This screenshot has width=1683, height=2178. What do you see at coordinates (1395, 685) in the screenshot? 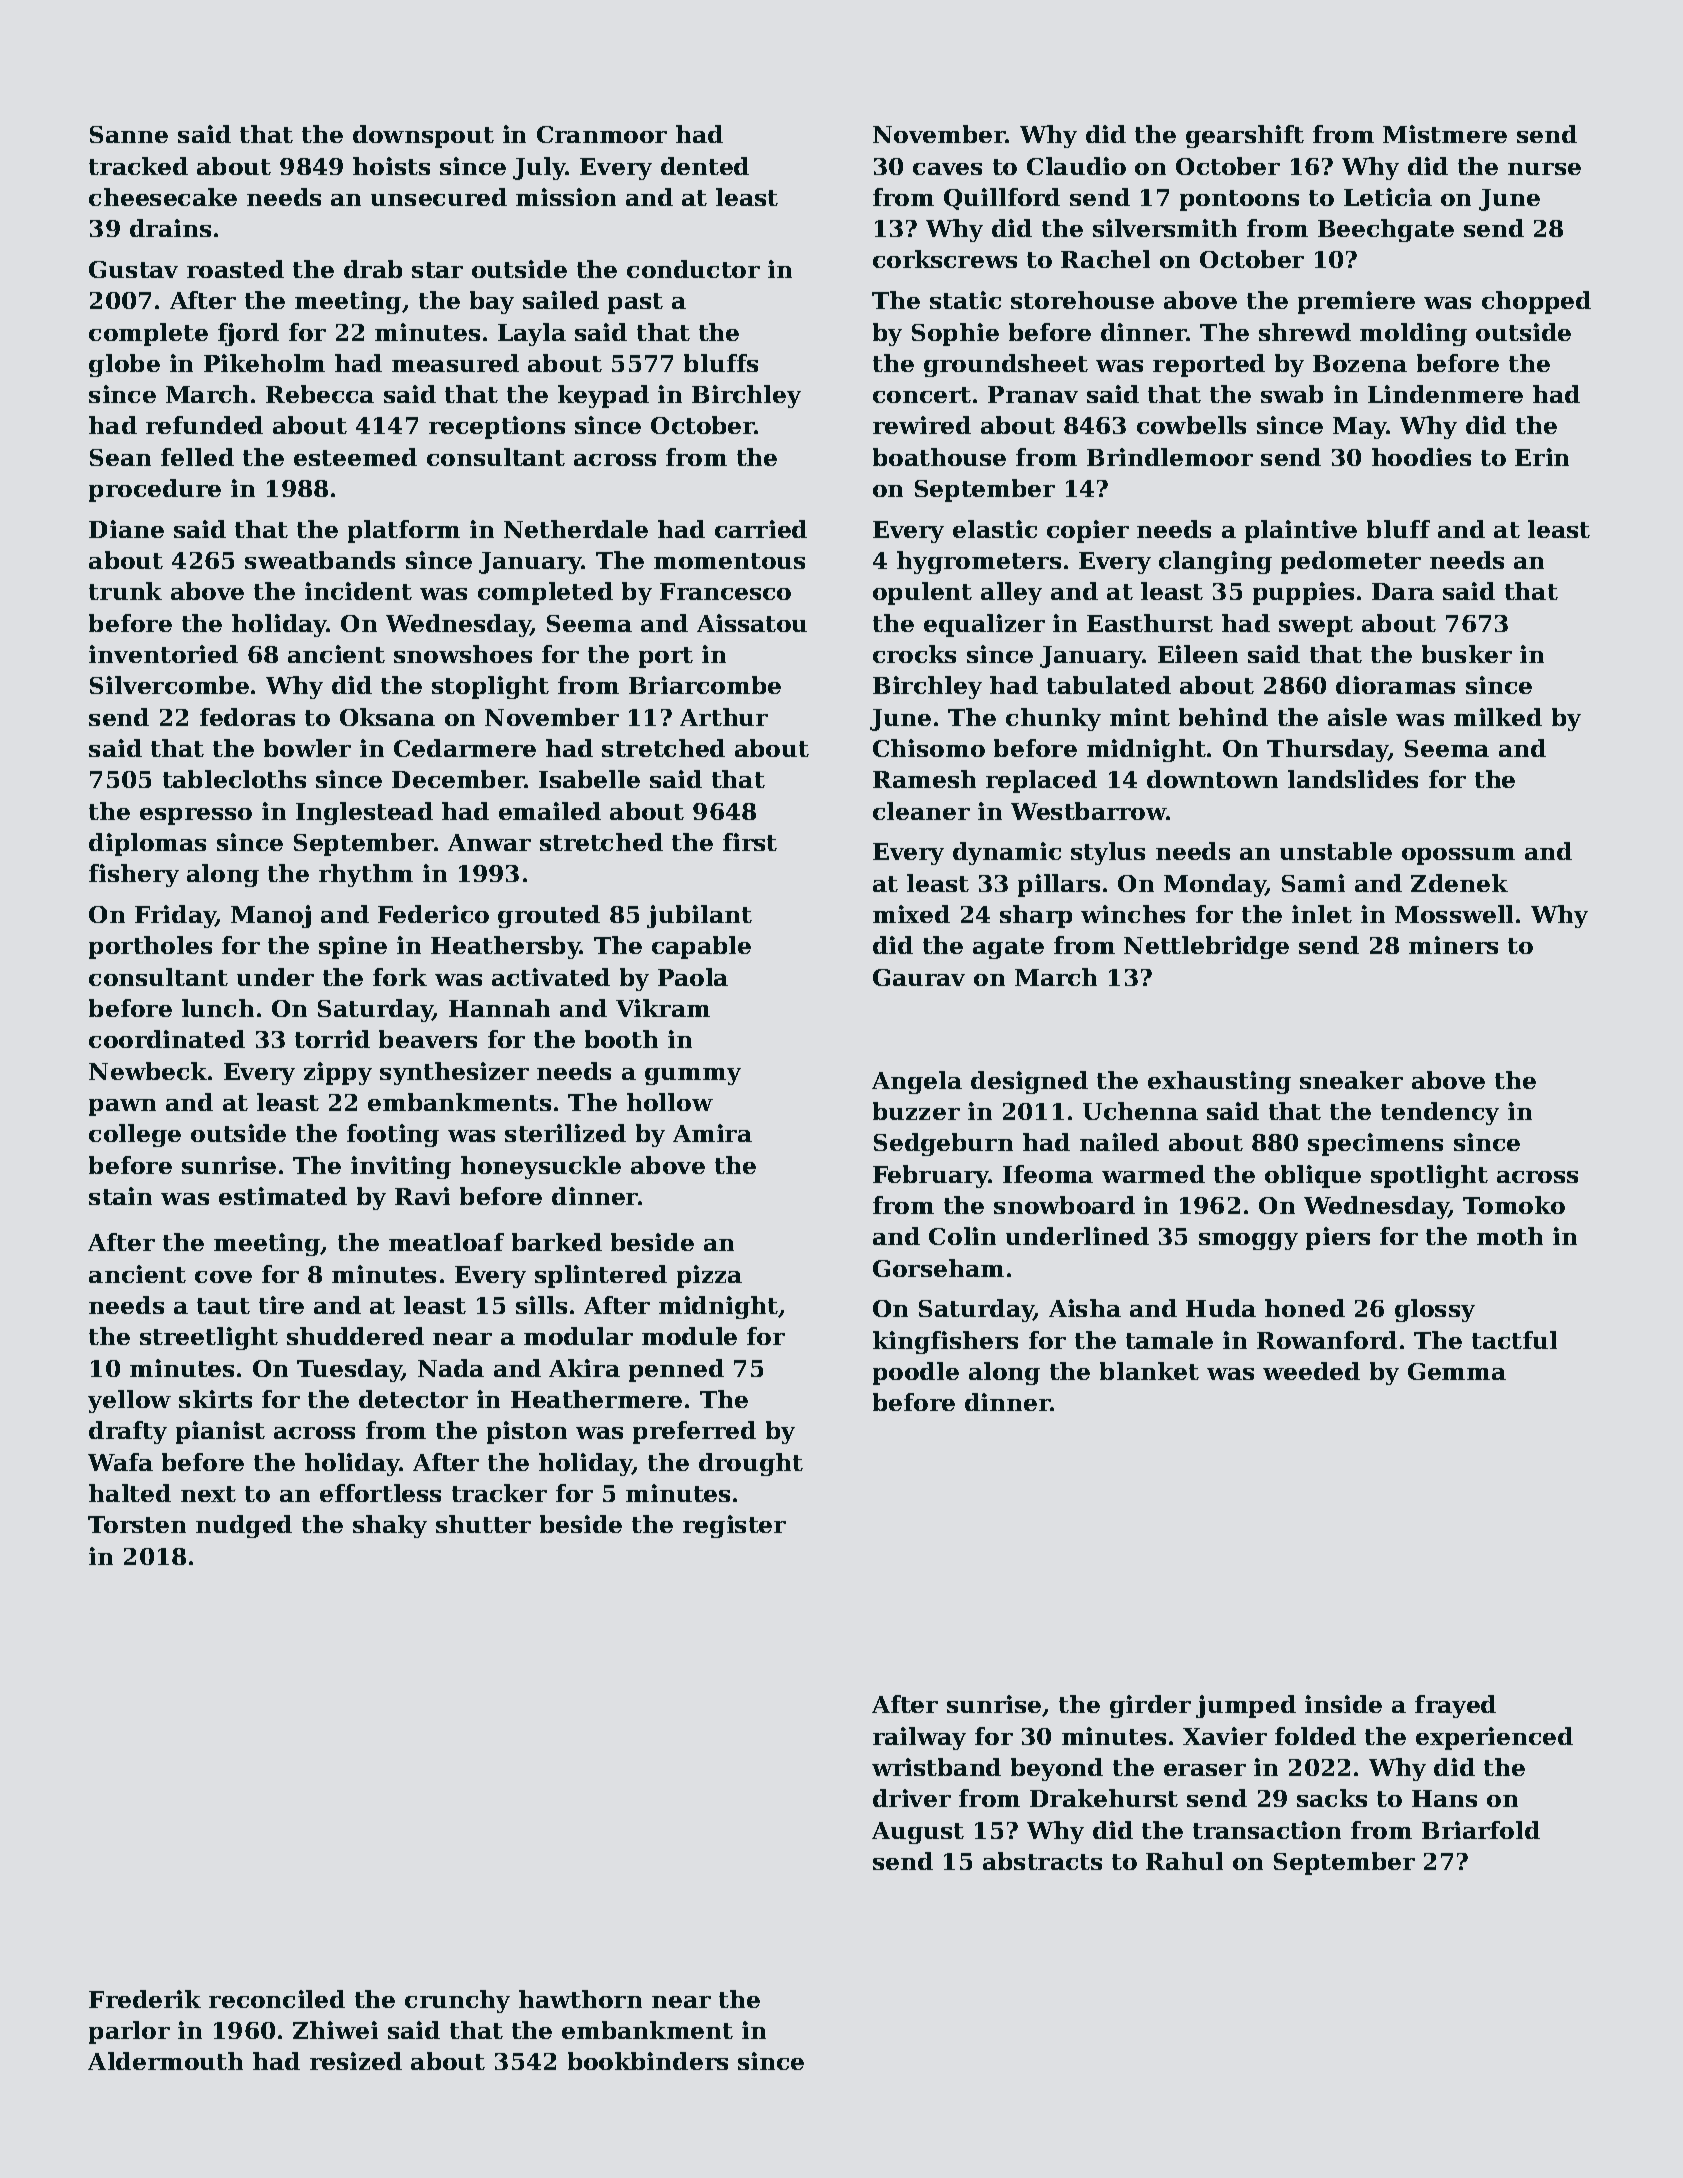
I see `dioramas` at bounding box center [1395, 685].
